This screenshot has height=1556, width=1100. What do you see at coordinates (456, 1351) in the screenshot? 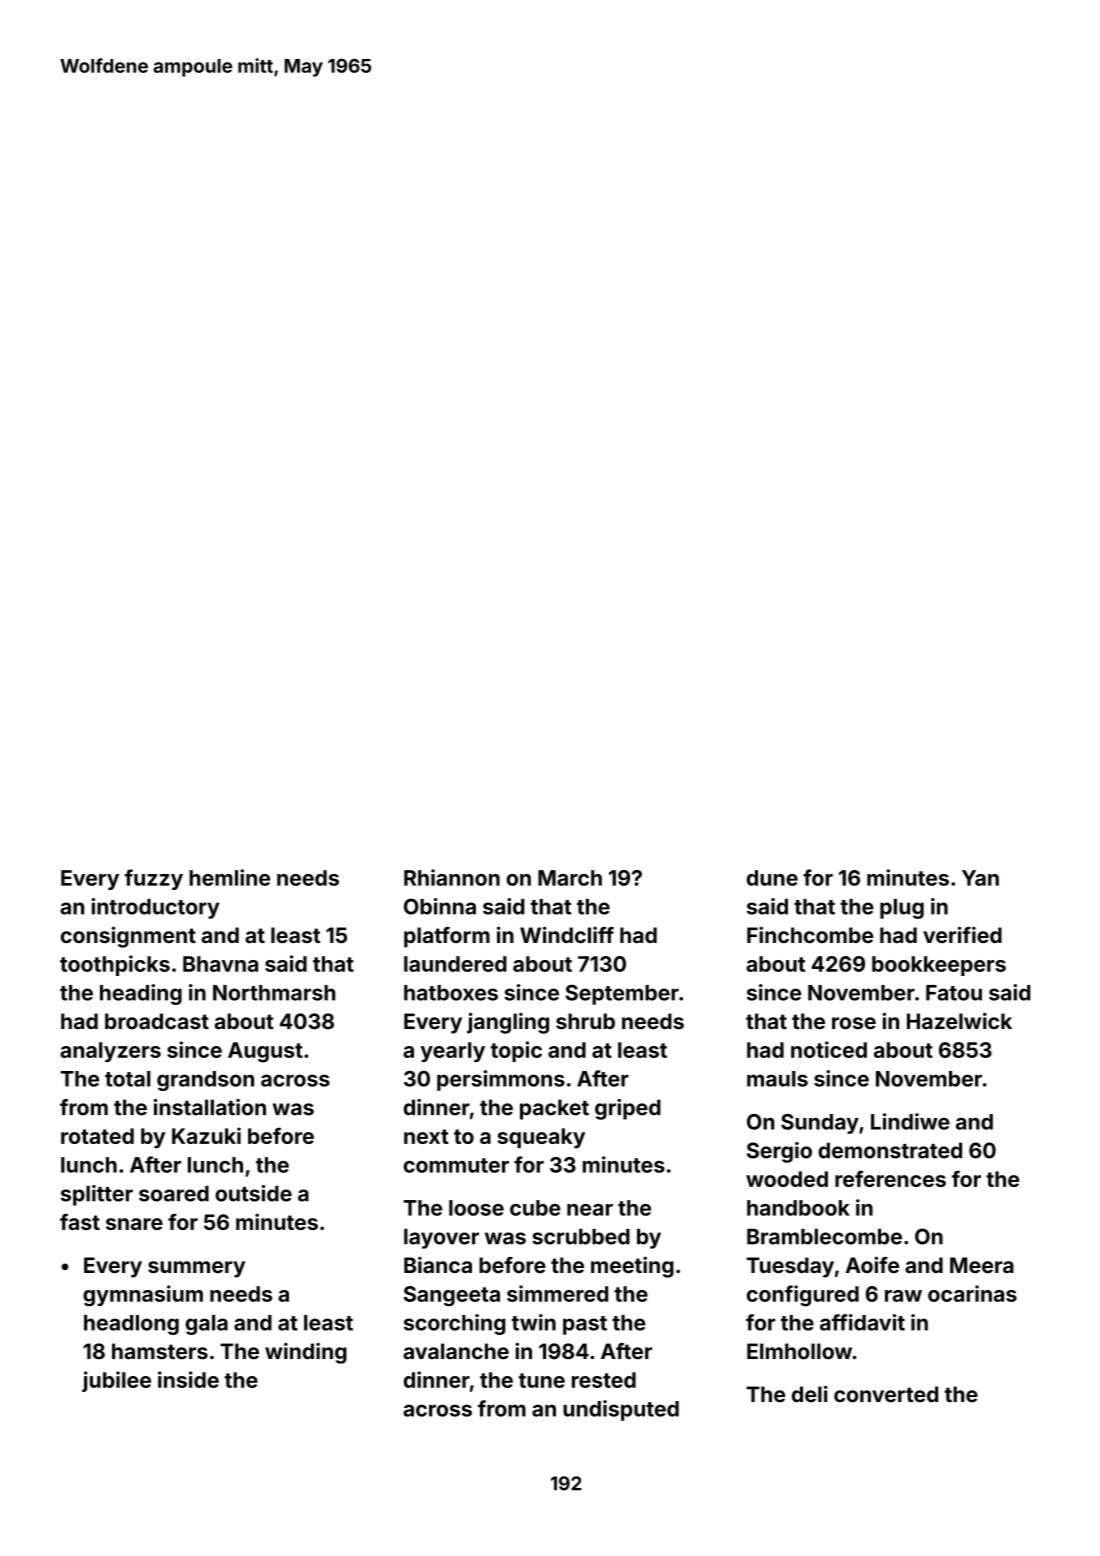
I see `avalanche` at bounding box center [456, 1351].
